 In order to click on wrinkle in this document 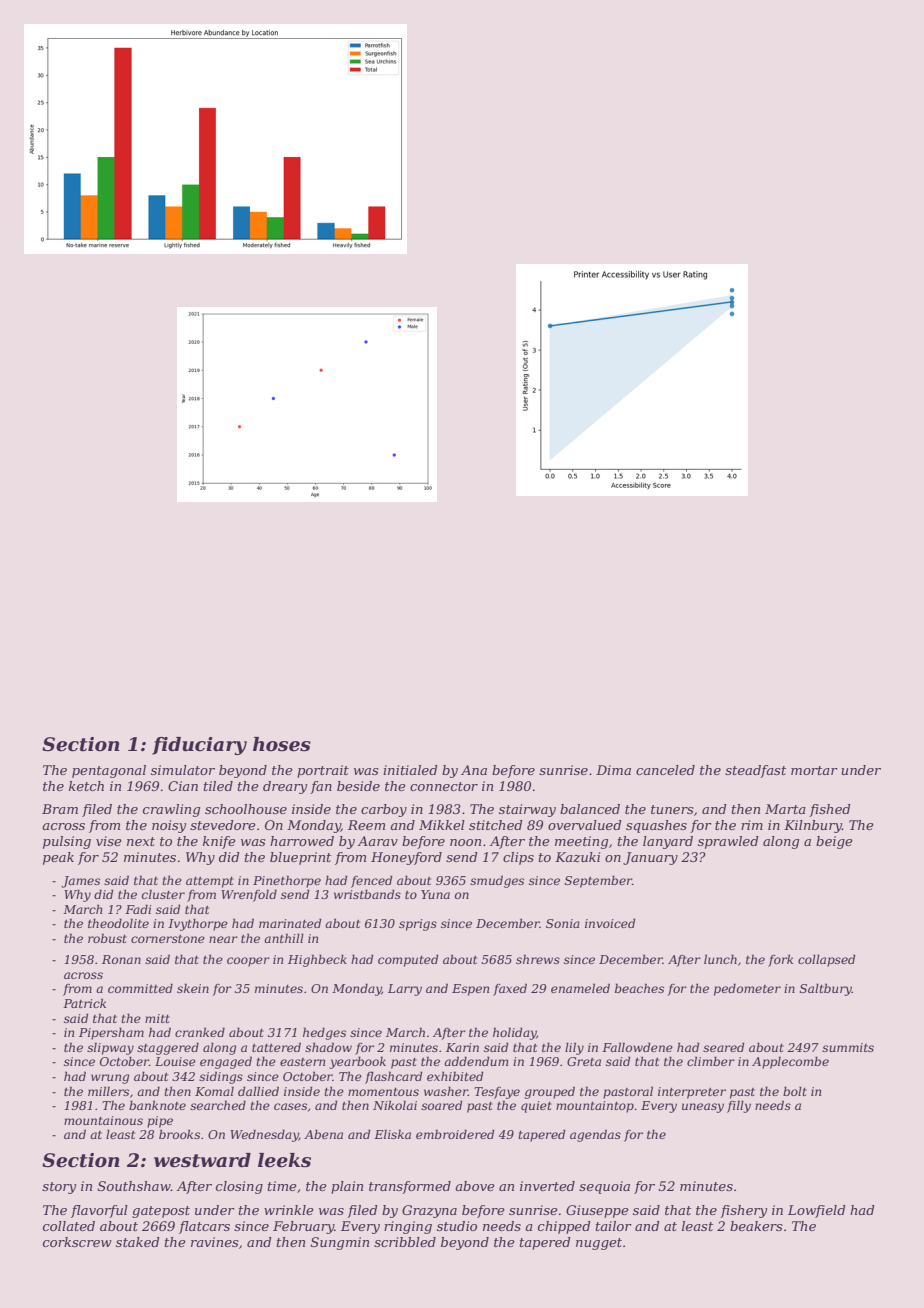, I will do `click(289, 1210)`.
